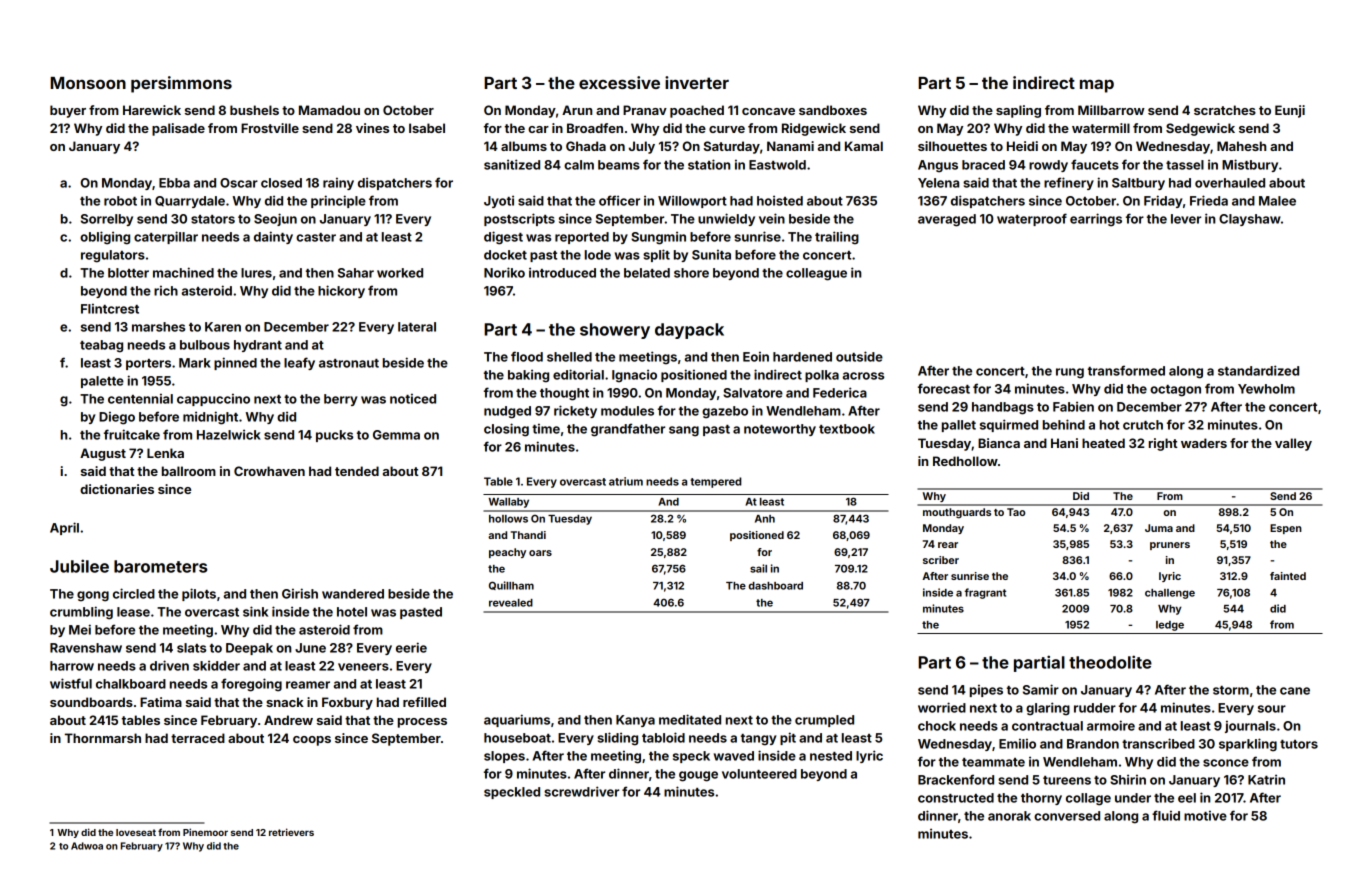 This image has width=1372, height=887. I want to click on Eunji, so click(1290, 111).
